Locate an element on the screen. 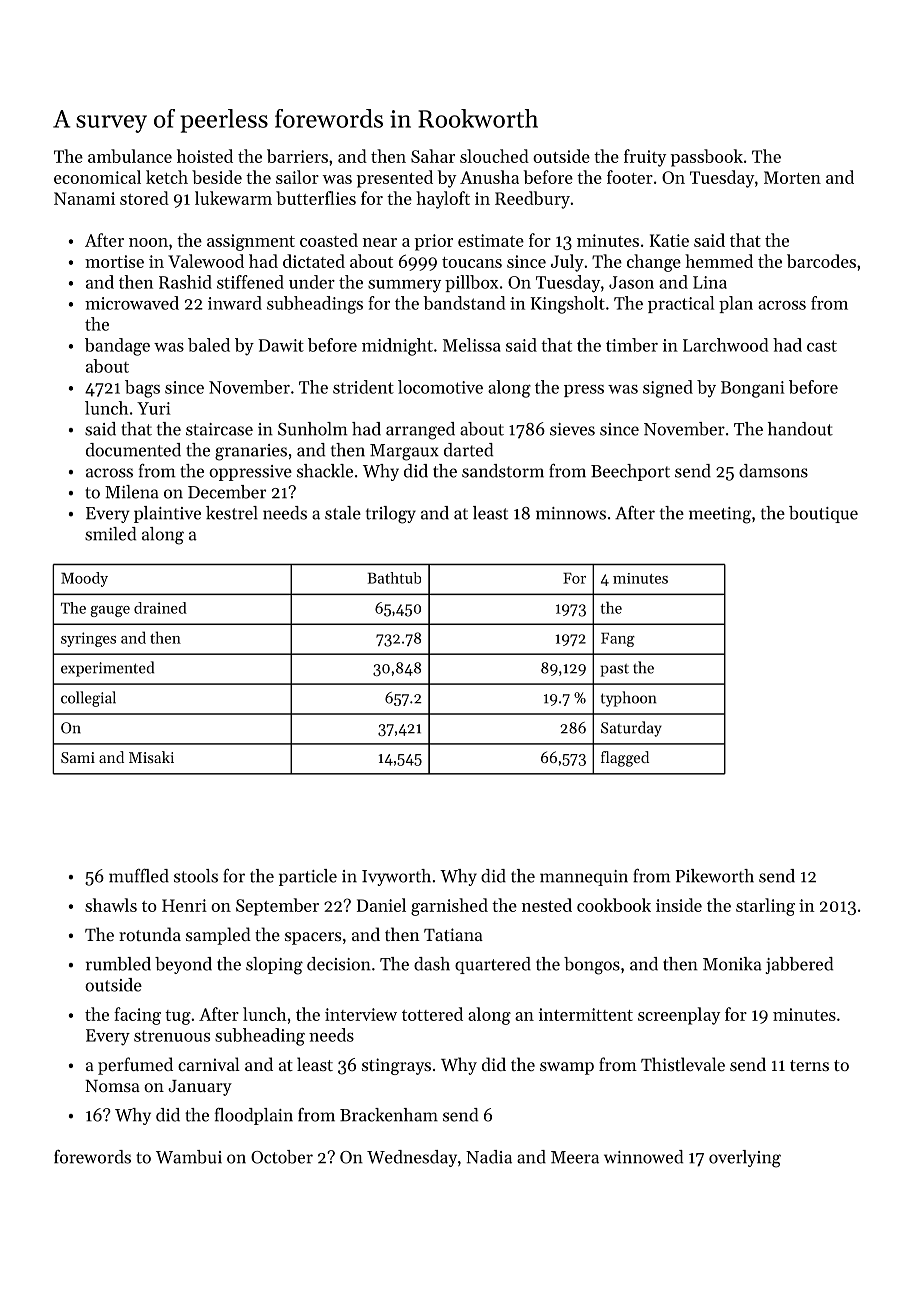  documented is located at coordinates (133, 450).
